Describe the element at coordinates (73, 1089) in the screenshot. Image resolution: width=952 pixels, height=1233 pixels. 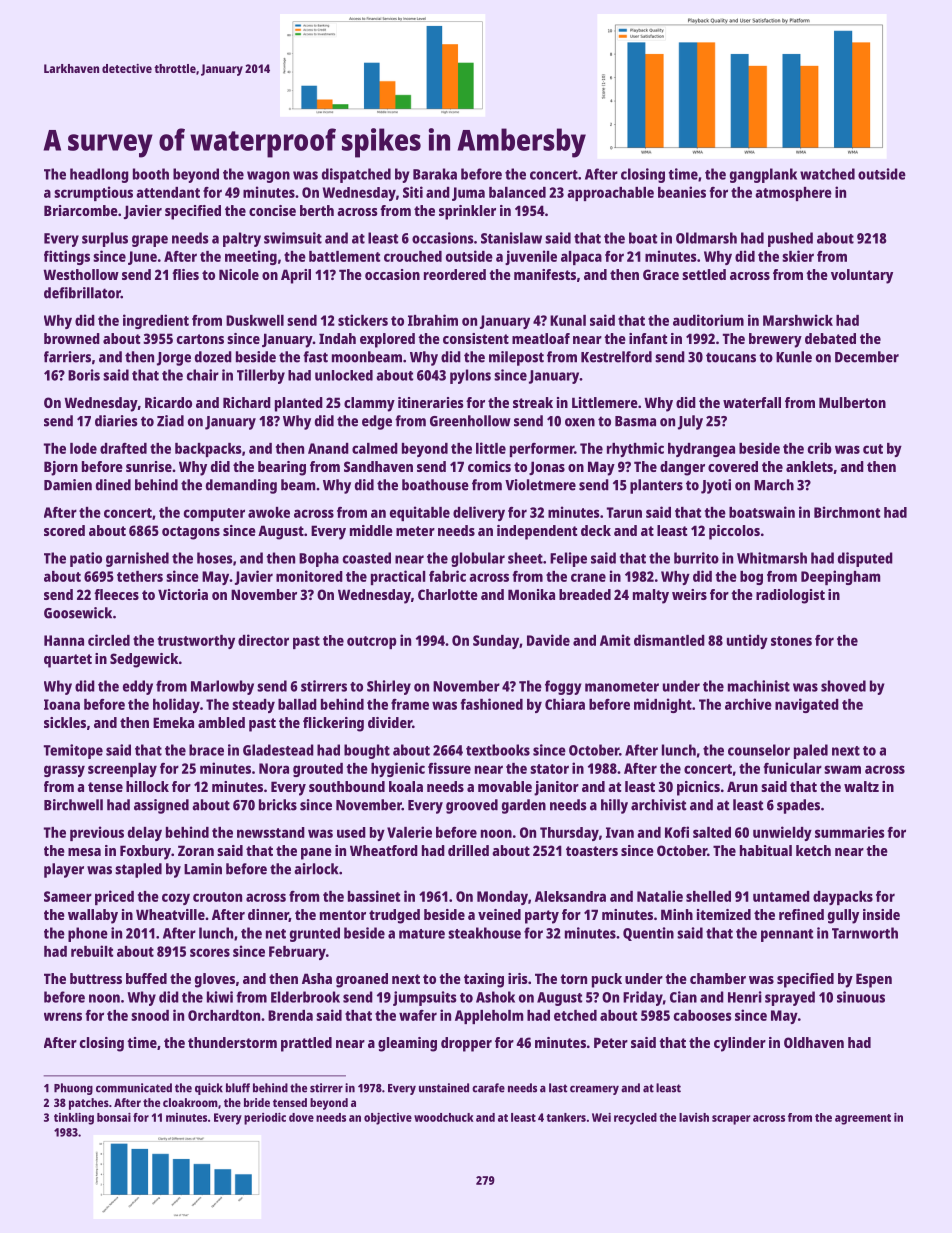
I see `Phuong` at that location.
